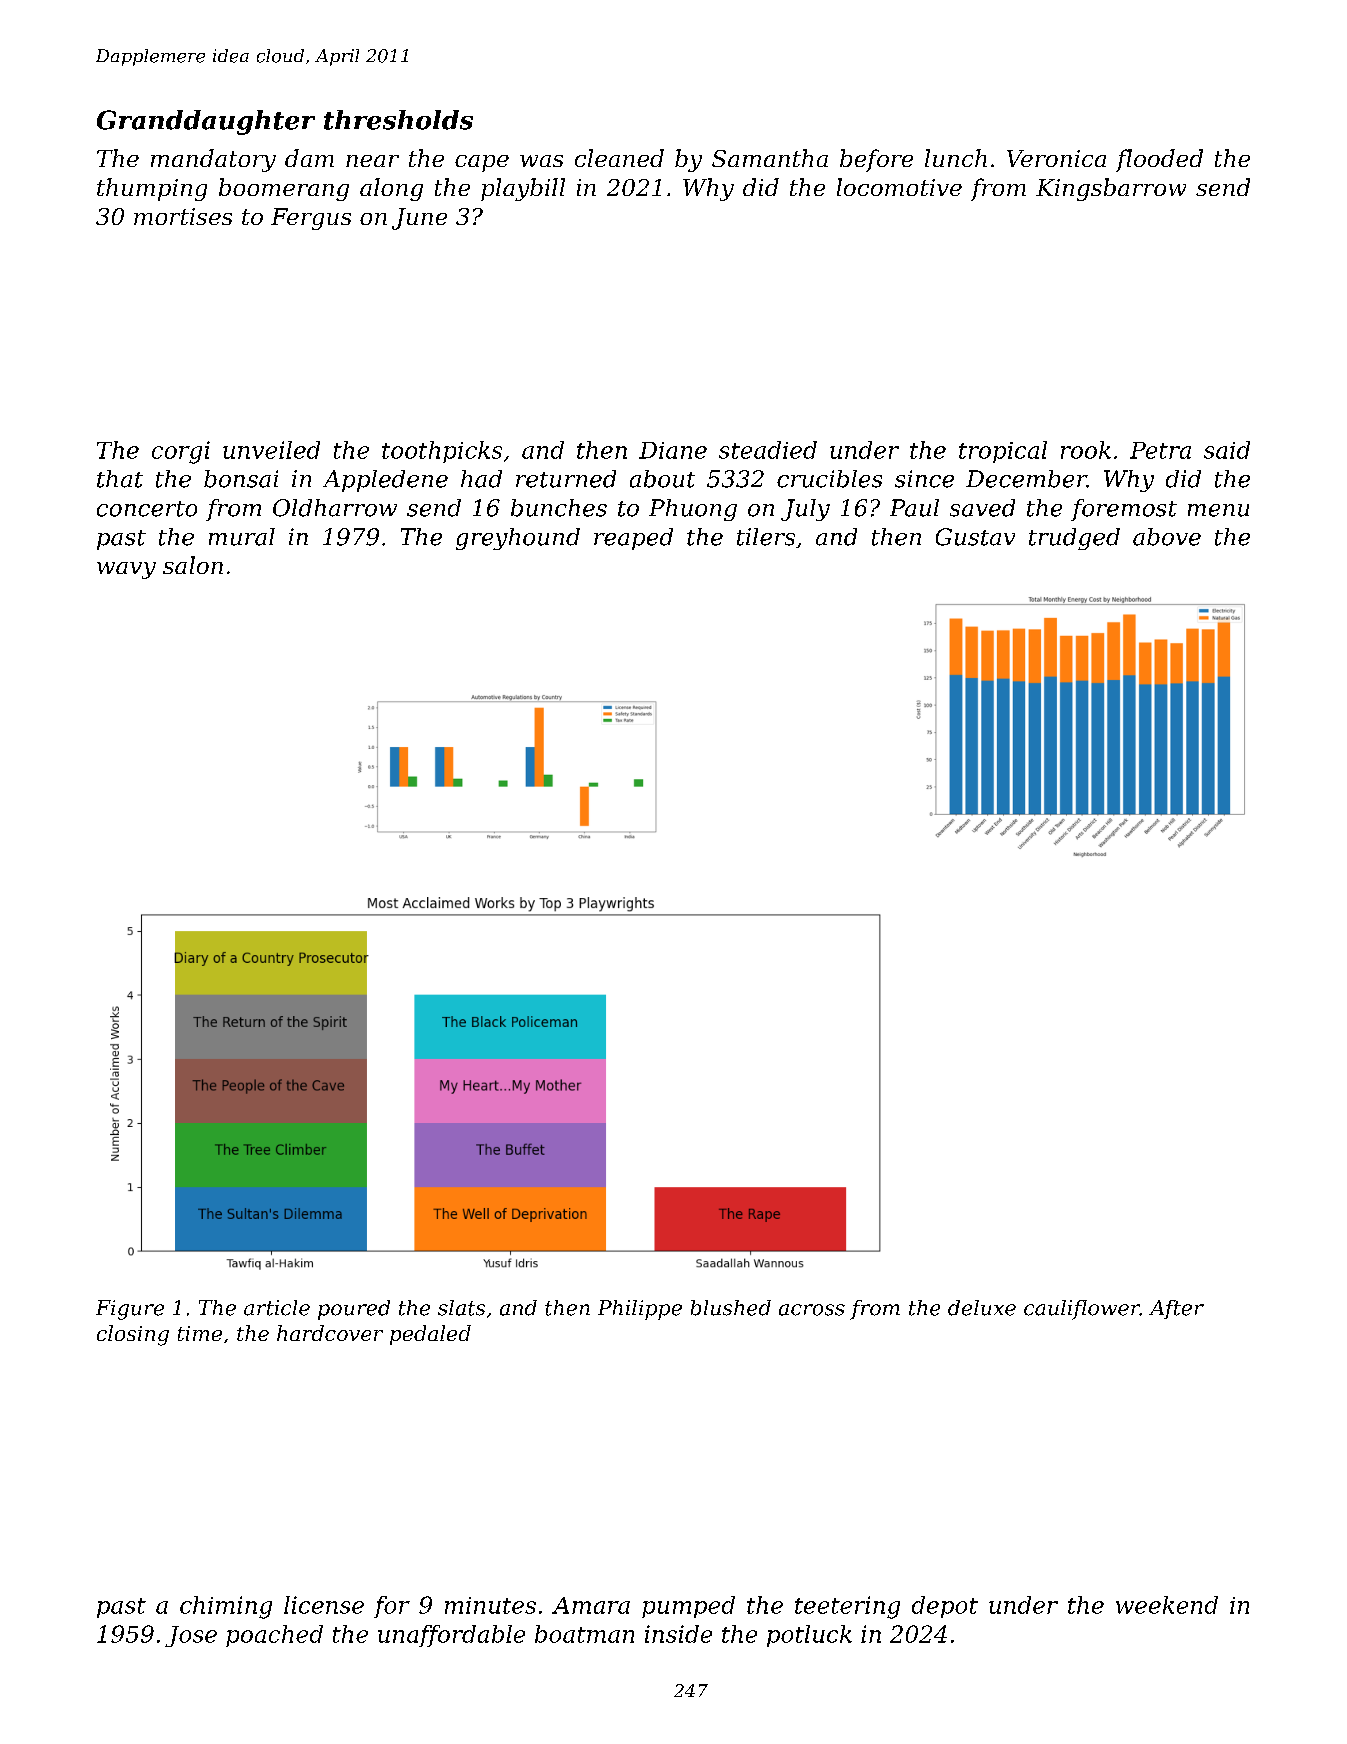 This image has width=1347, height=1744. Describe the element at coordinates (982, 1308) in the image. I see `deluxe` at that location.
